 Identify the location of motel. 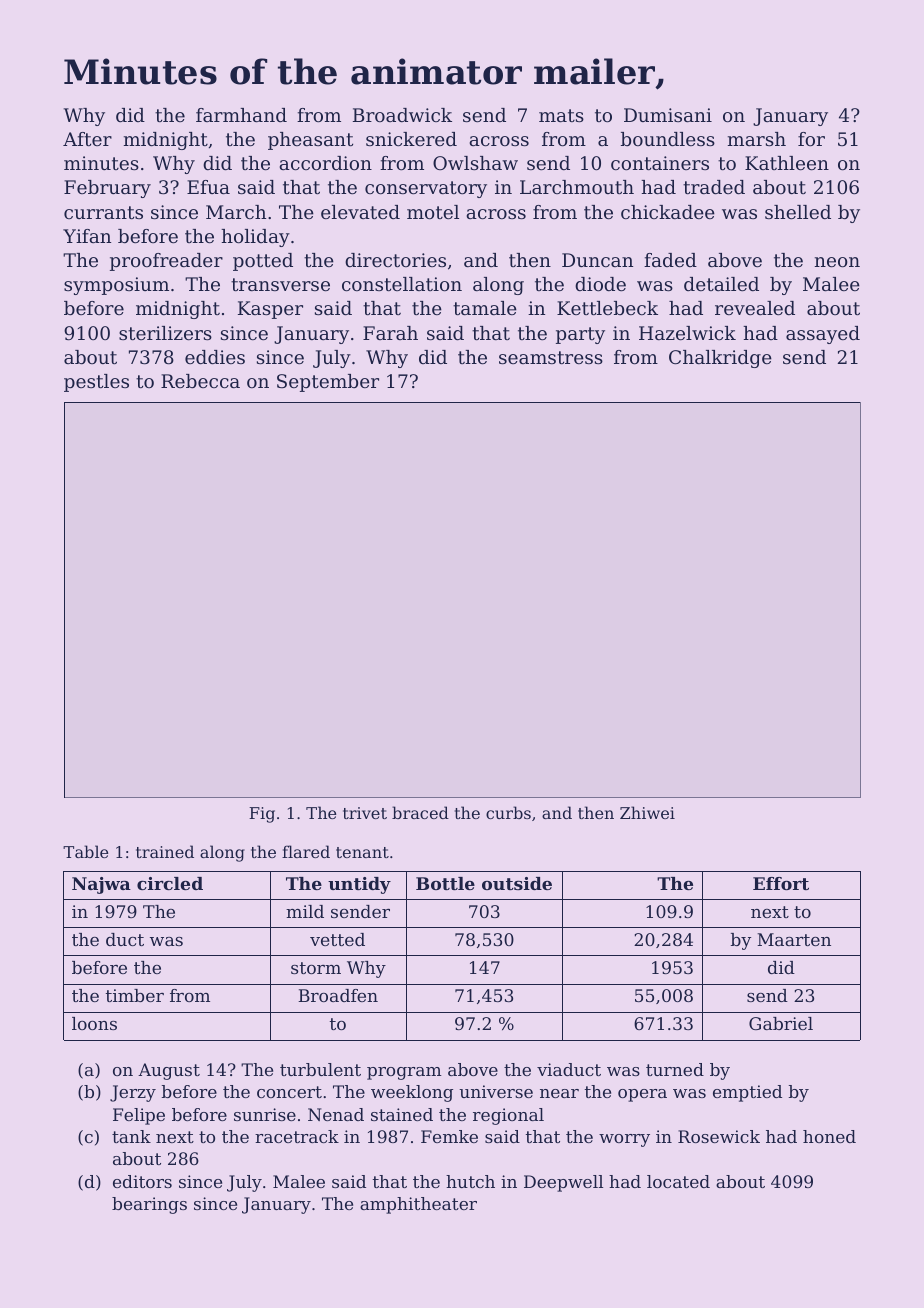
(433, 212).
